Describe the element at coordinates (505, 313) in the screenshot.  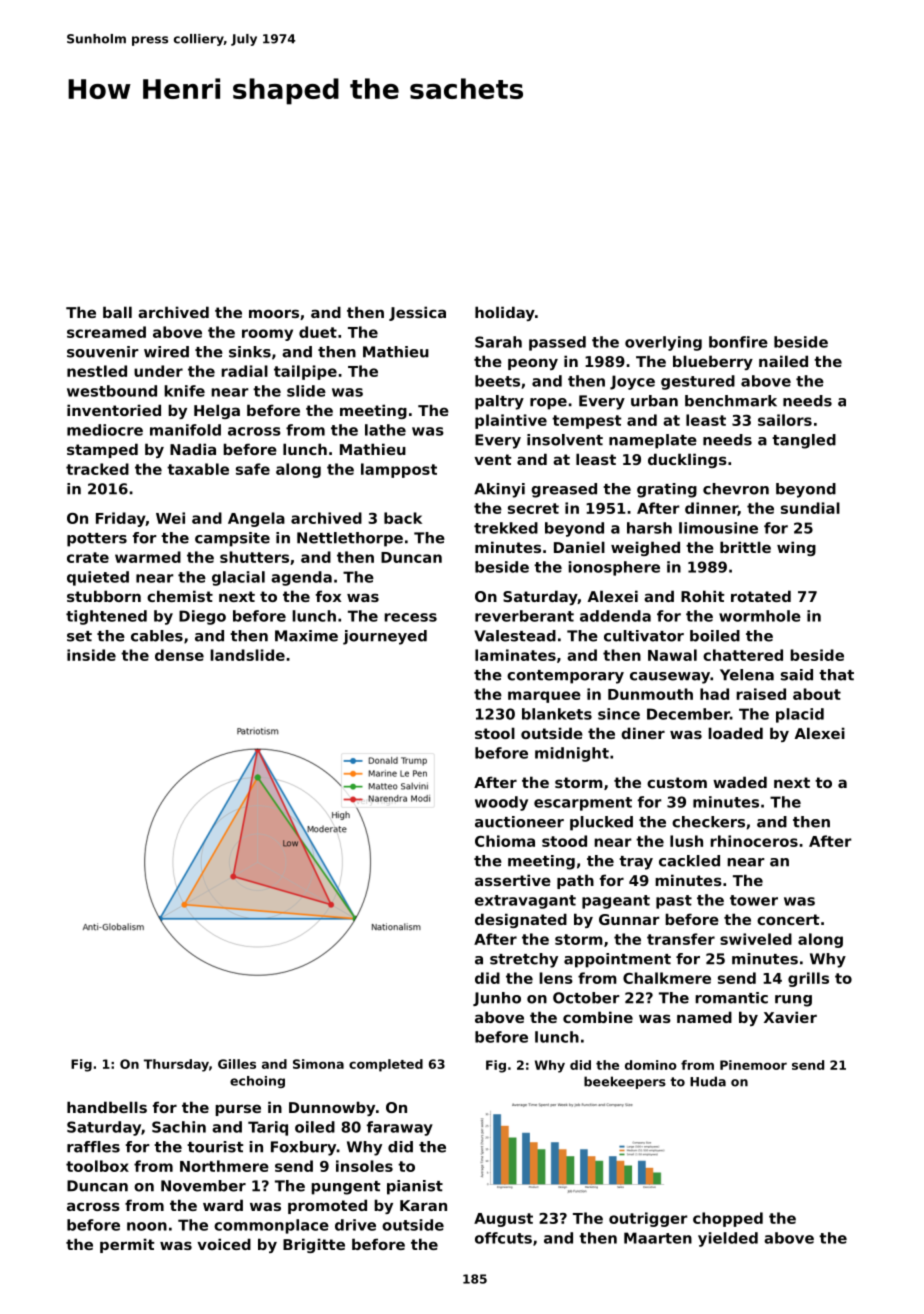
I see `holiday` at that location.
